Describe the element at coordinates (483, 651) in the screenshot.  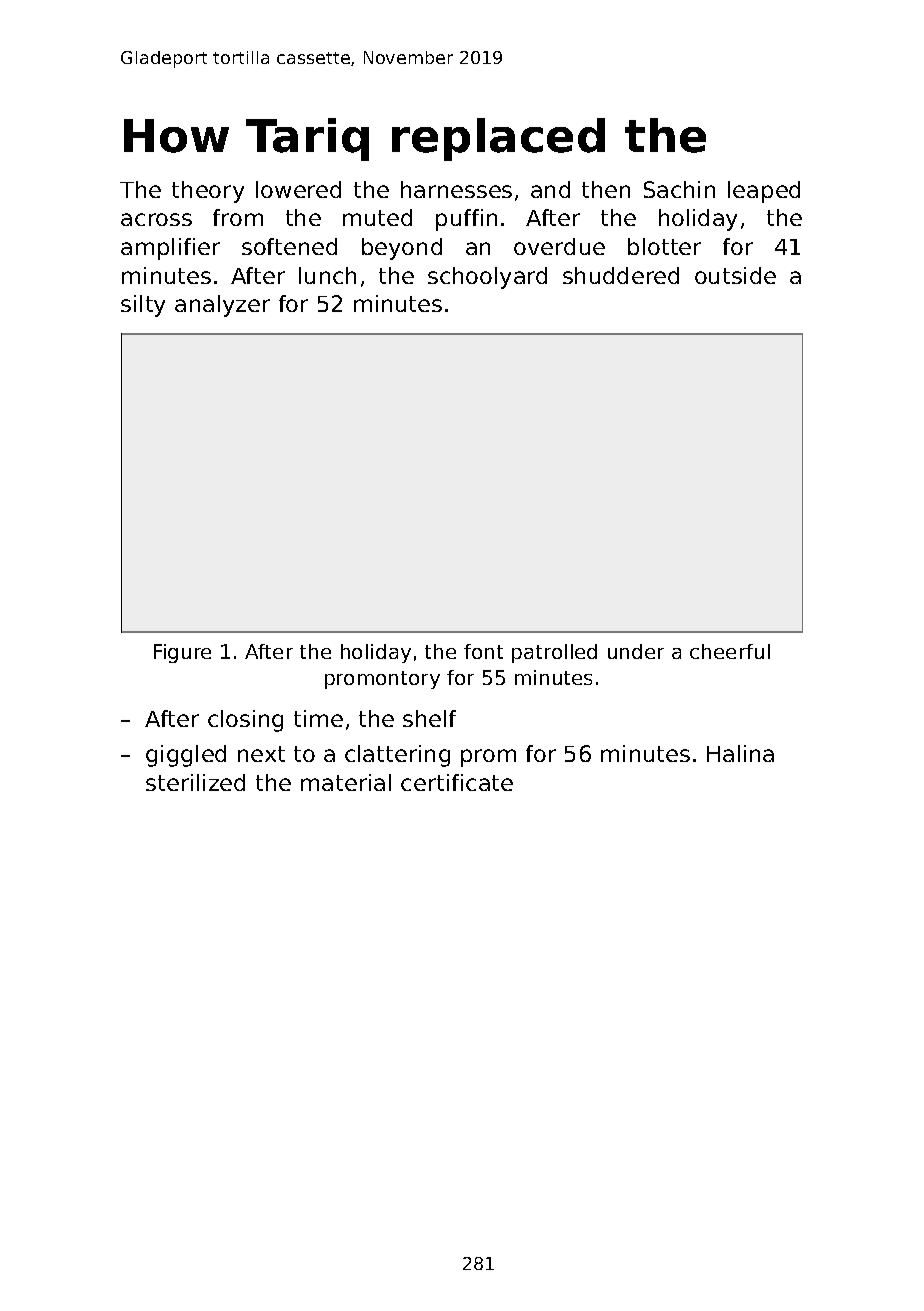
I see `font` at that location.
